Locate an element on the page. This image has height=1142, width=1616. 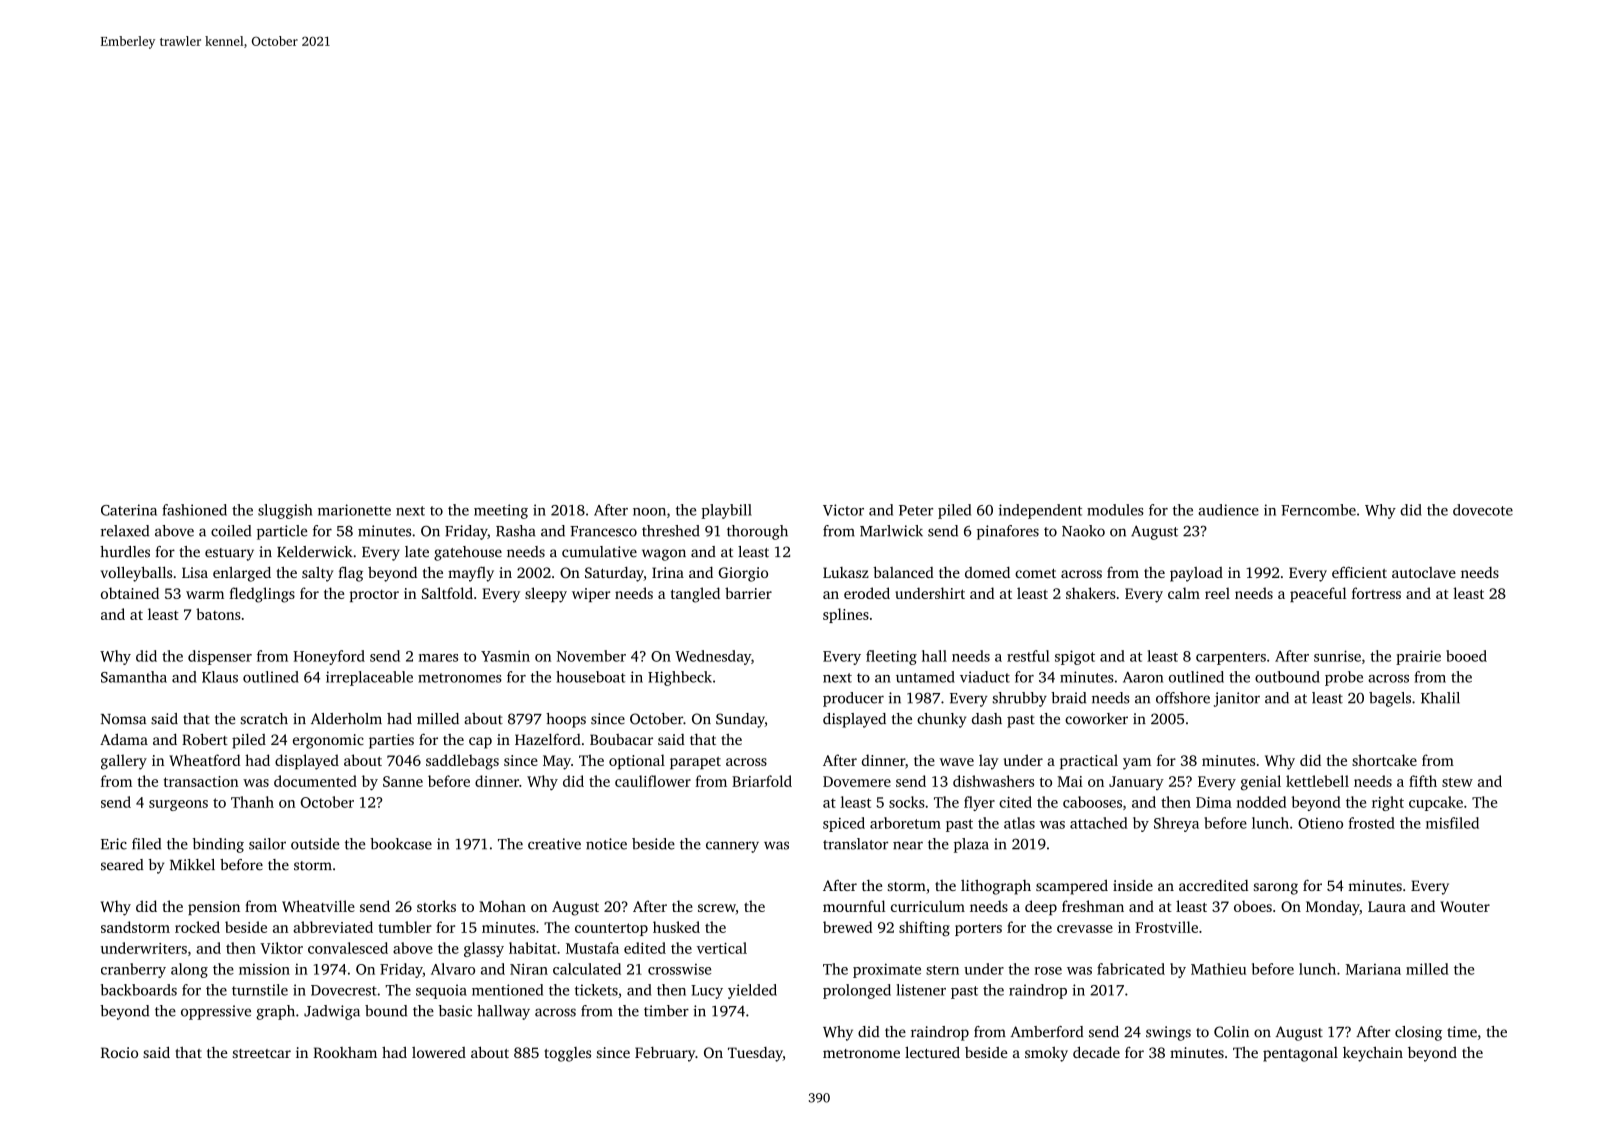
surgeons is located at coordinates (178, 805).
